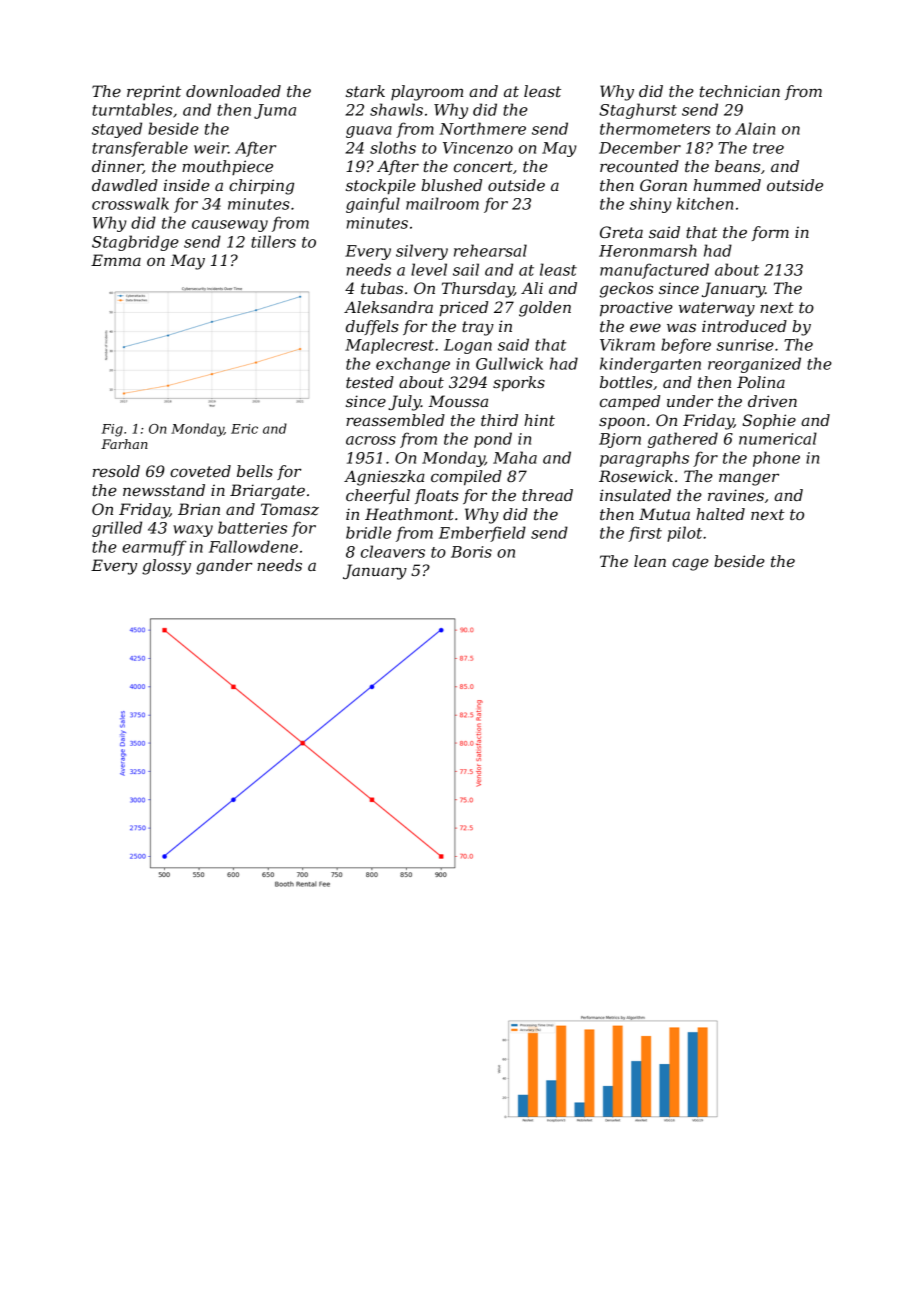 The image size is (924, 1308). I want to click on gander, so click(224, 567).
